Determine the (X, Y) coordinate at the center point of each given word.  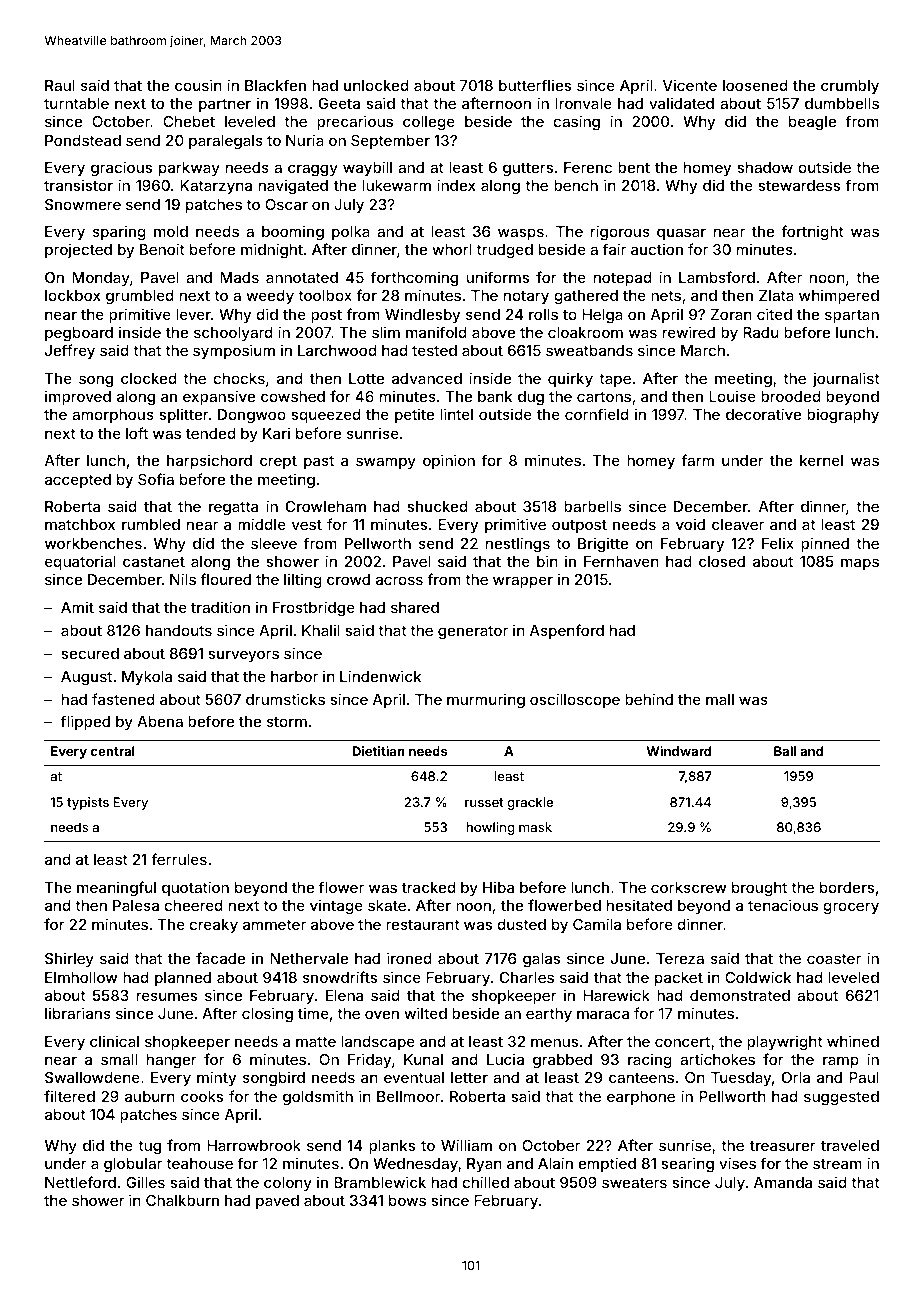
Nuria (305, 140)
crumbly (850, 87)
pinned (825, 544)
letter (469, 1077)
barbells (592, 506)
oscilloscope (575, 700)
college (429, 123)
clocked (149, 378)
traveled (850, 1145)
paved (277, 1202)
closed (722, 561)
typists (88, 803)
